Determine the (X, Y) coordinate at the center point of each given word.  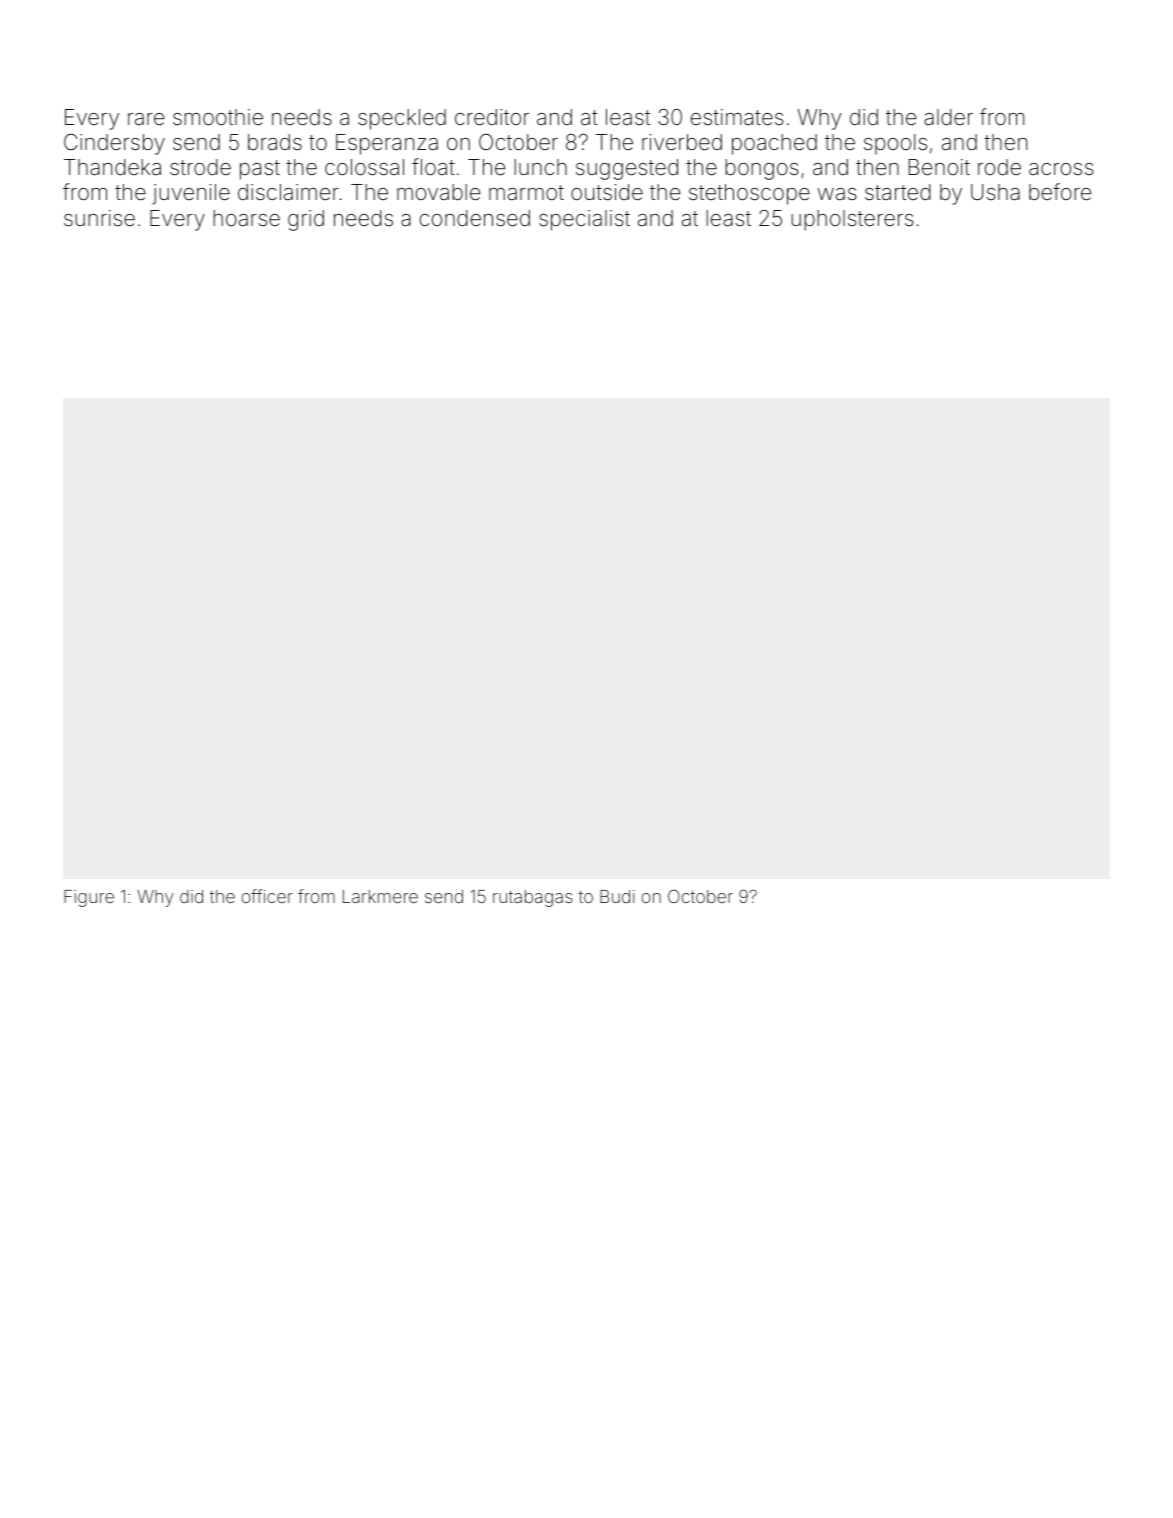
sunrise (99, 218)
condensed (475, 218)
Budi (617, 896)
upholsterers (852, 220)
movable (438, 192)
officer (267, 896)
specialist (584, 220)
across (1061, 169)
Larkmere (380, 896)
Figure (89, 898)
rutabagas (533, 898)
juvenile (191, 194)
